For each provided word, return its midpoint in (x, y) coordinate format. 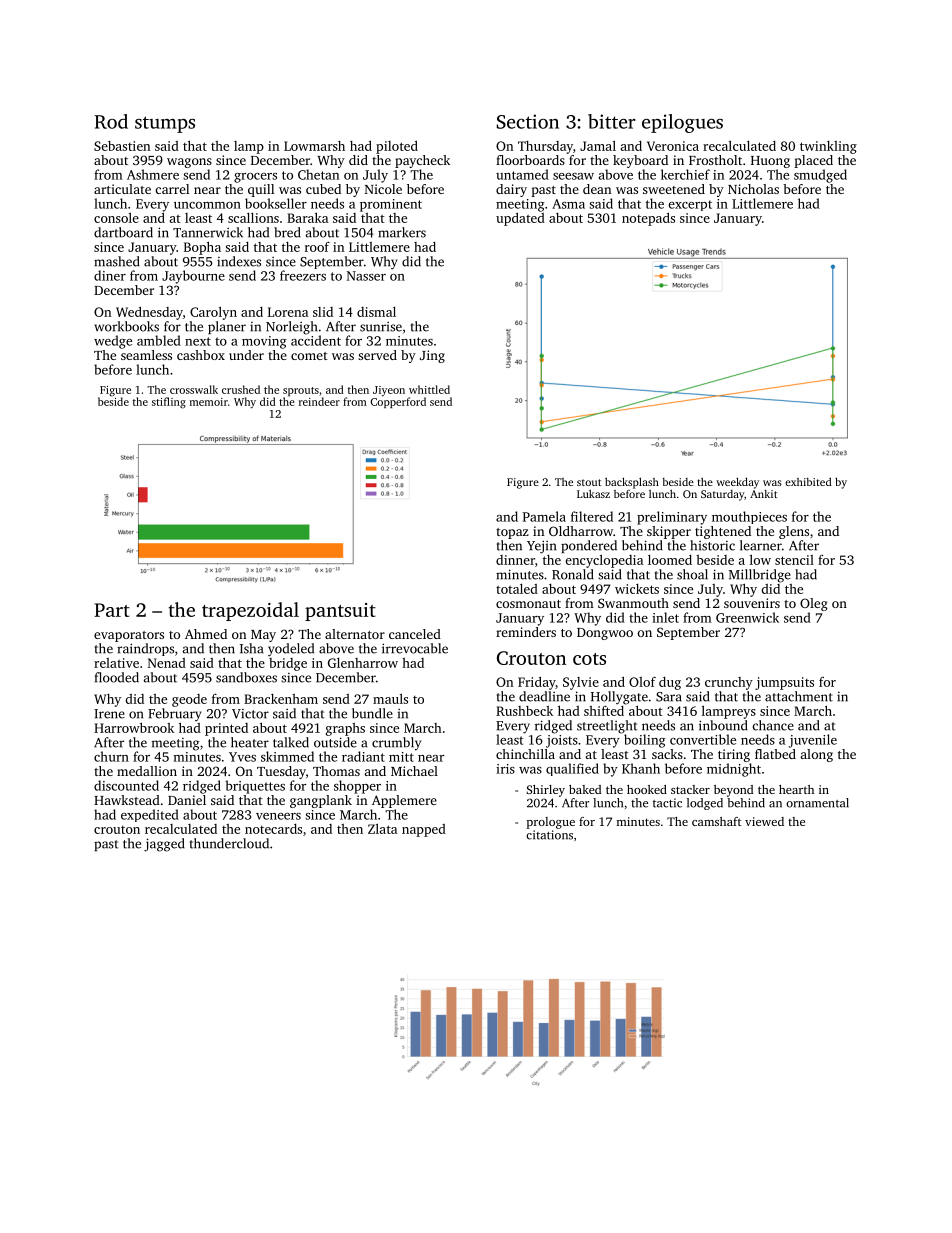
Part (112, 610)
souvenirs (752, 603)
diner (110, 275)
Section (528, 121)
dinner (515, 560)
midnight (734, 770)
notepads (648, 219)
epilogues (682, 123)
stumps (165, 124)
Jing (432, 356)
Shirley (545, 791)
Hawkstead (127, 800)
